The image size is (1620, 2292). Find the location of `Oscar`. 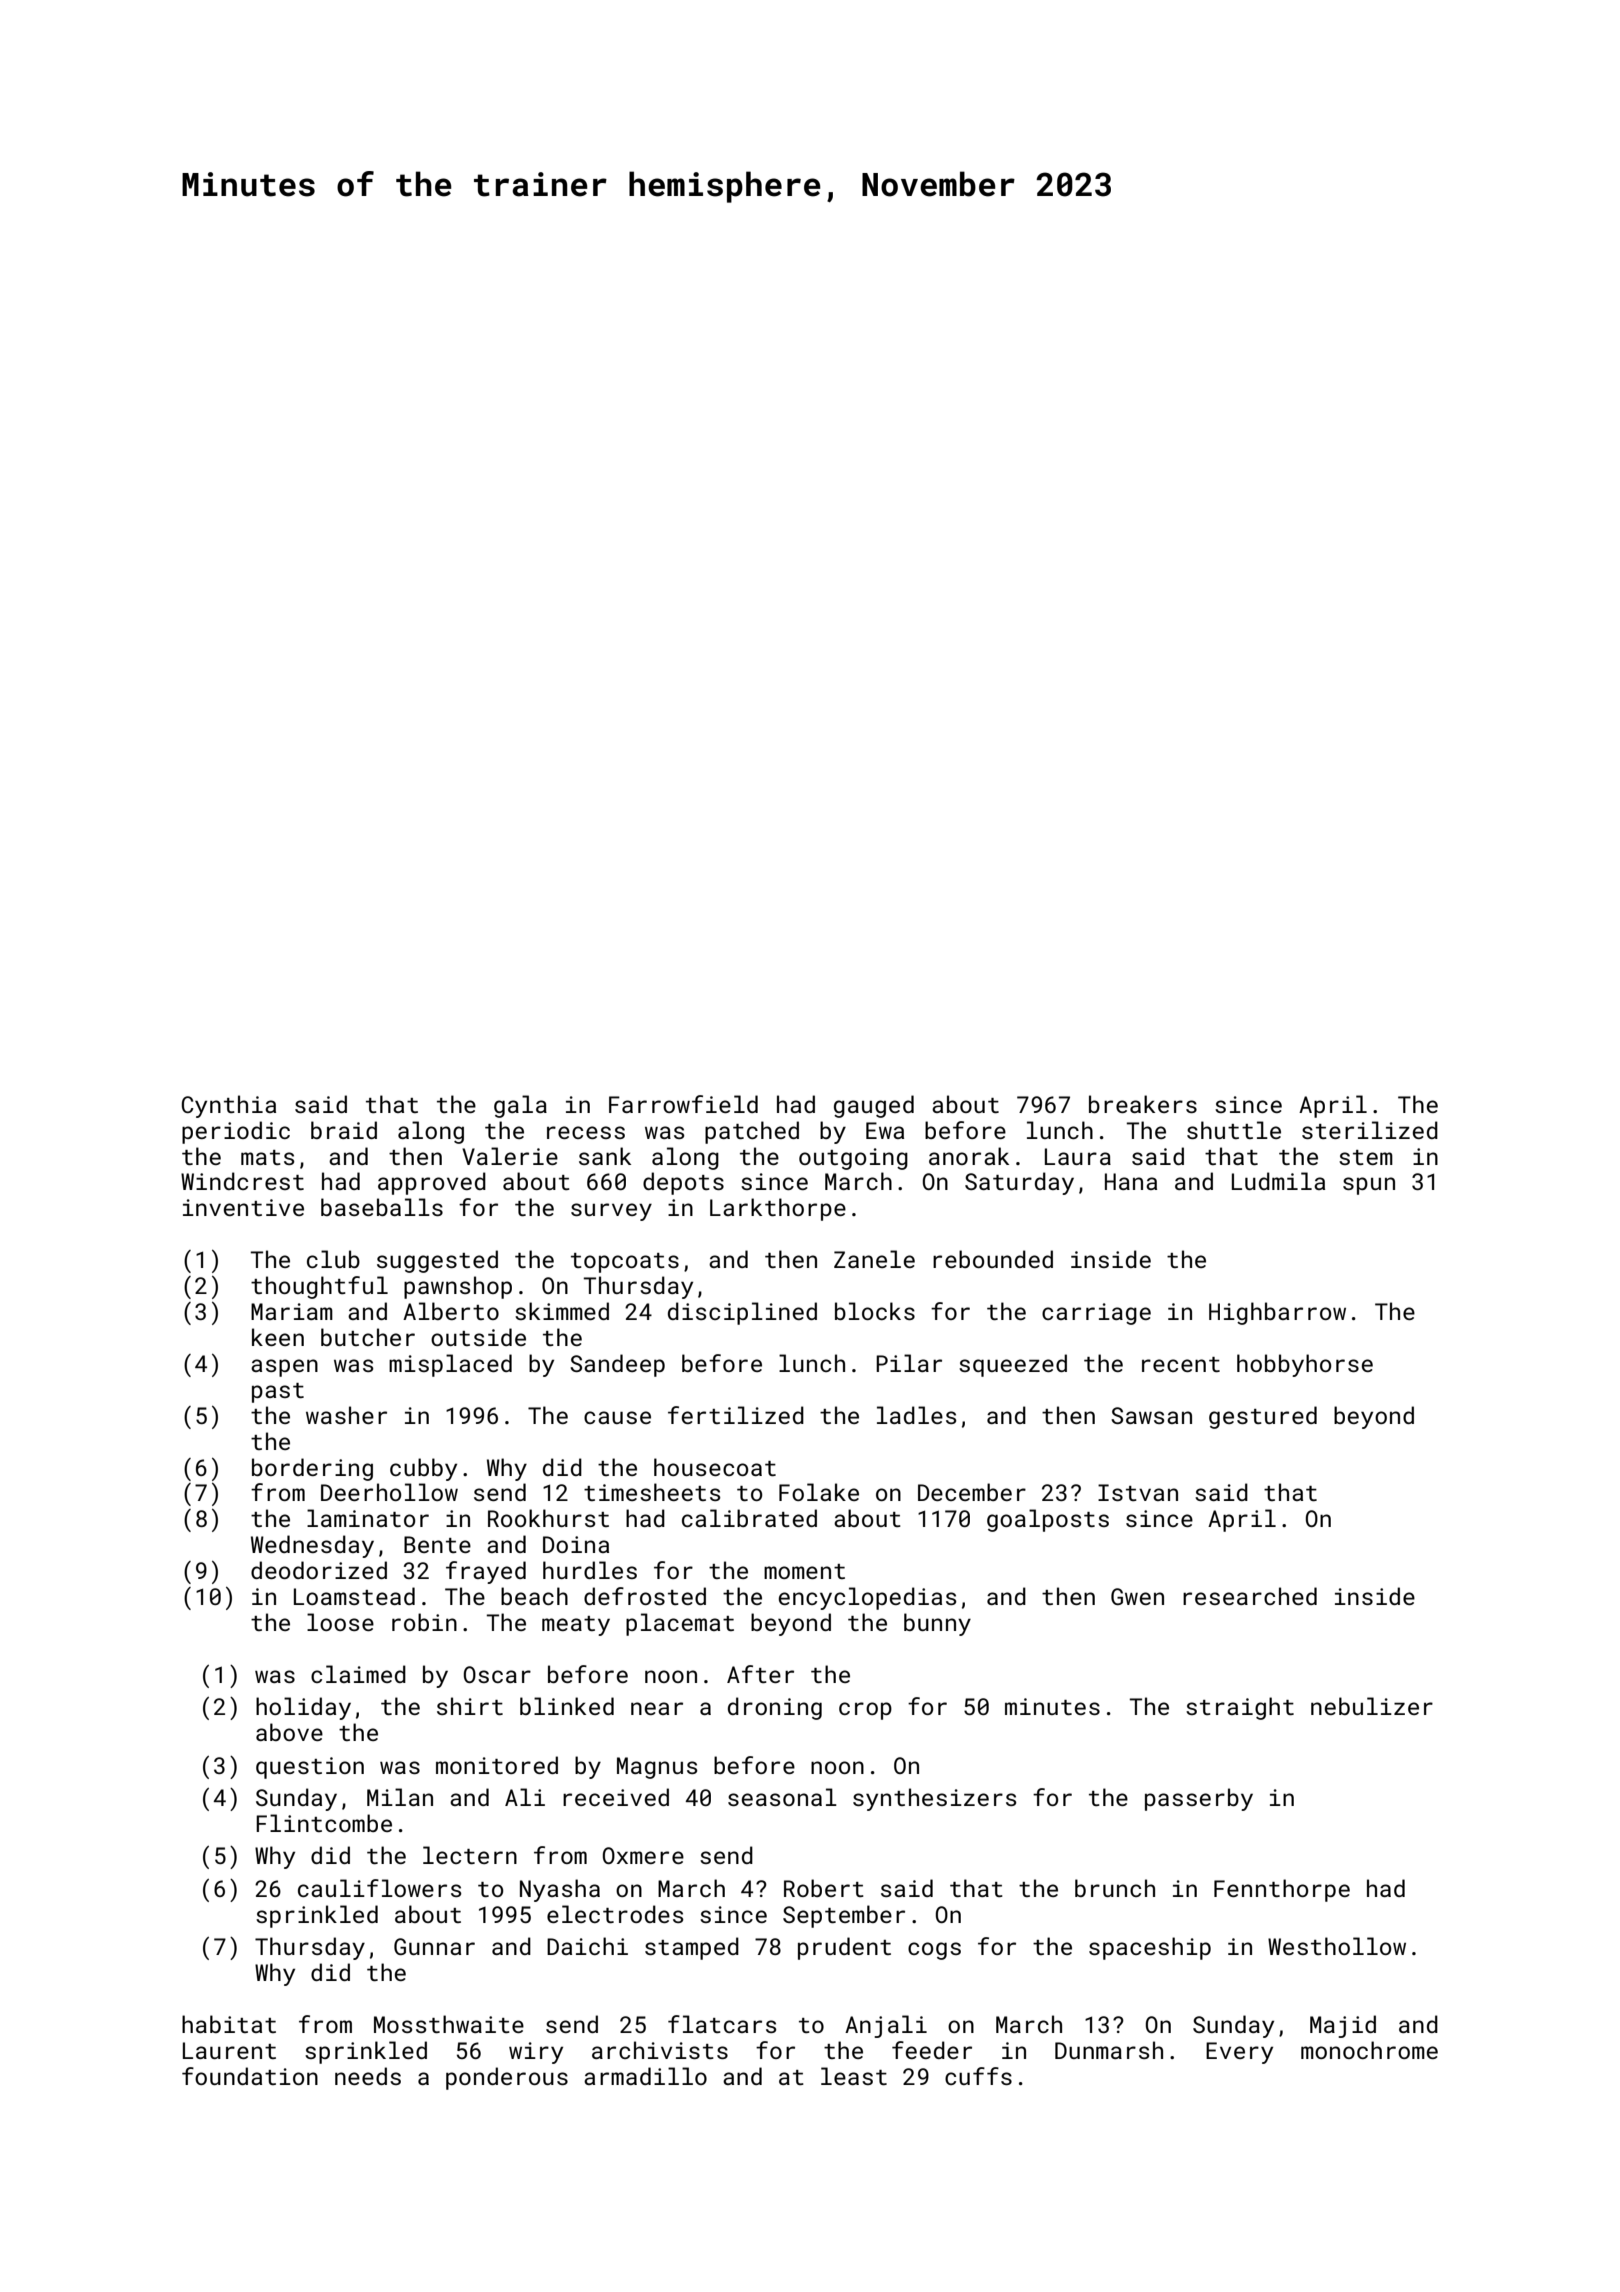

Oscar is located at coordinates (497, 1674).
